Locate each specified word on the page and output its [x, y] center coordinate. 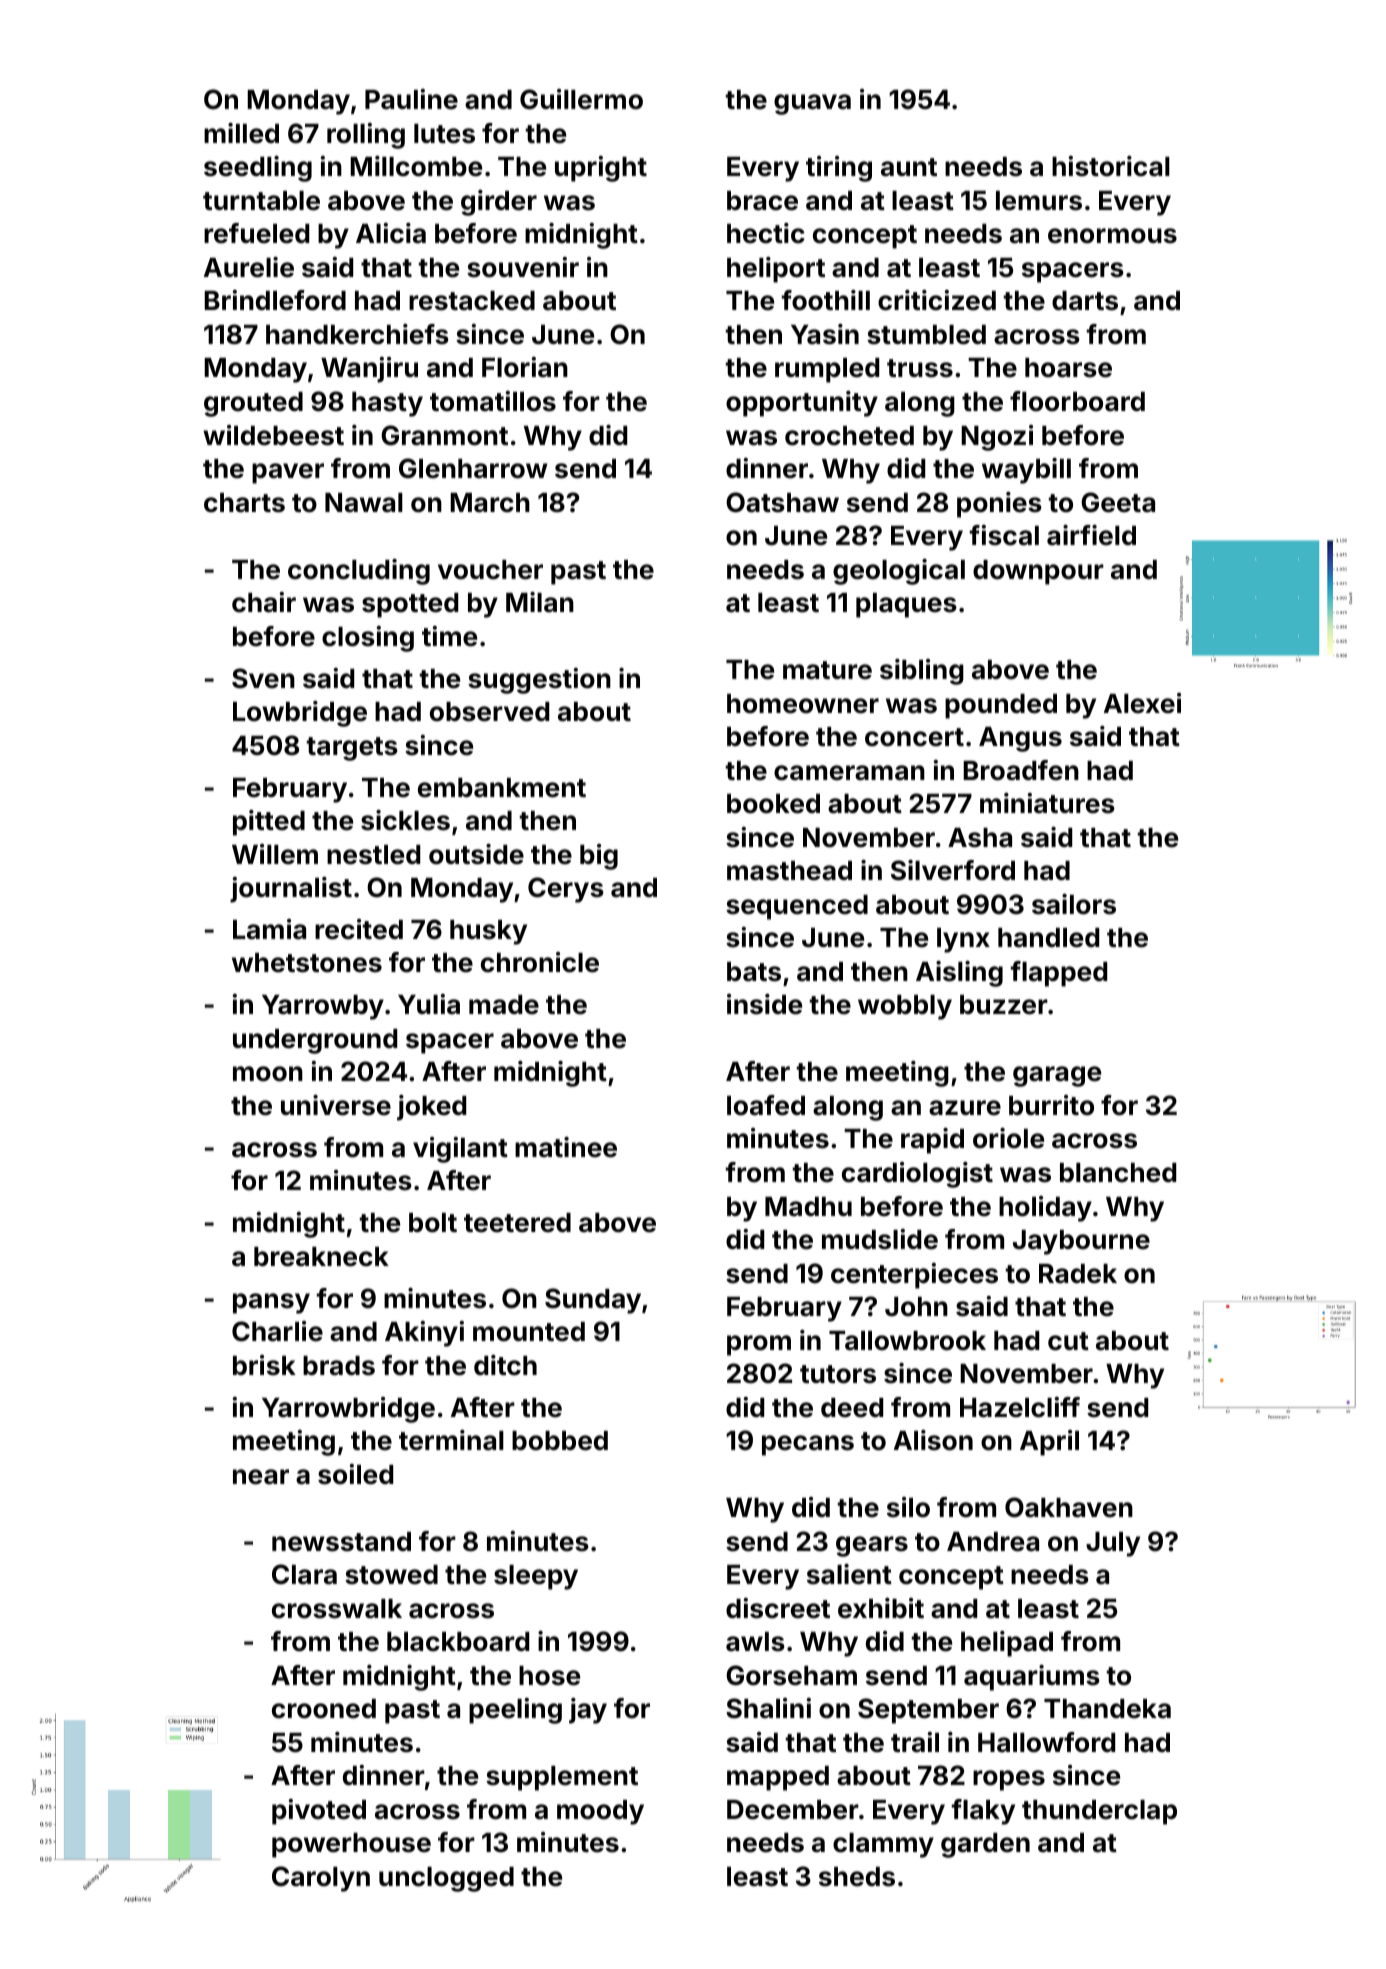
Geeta [1118, 502]
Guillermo [581, 99]
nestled [373, 855]
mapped [778, 1778]
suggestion [539, 681]
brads [339, 1366]
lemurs [1039, 201]
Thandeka [1107, 1709]
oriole [1008, 1138]
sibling [922, 672]
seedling [258, 169]
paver [288, 473]
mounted [529, 1332]
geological [899, 572]
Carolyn [321, 1879]
